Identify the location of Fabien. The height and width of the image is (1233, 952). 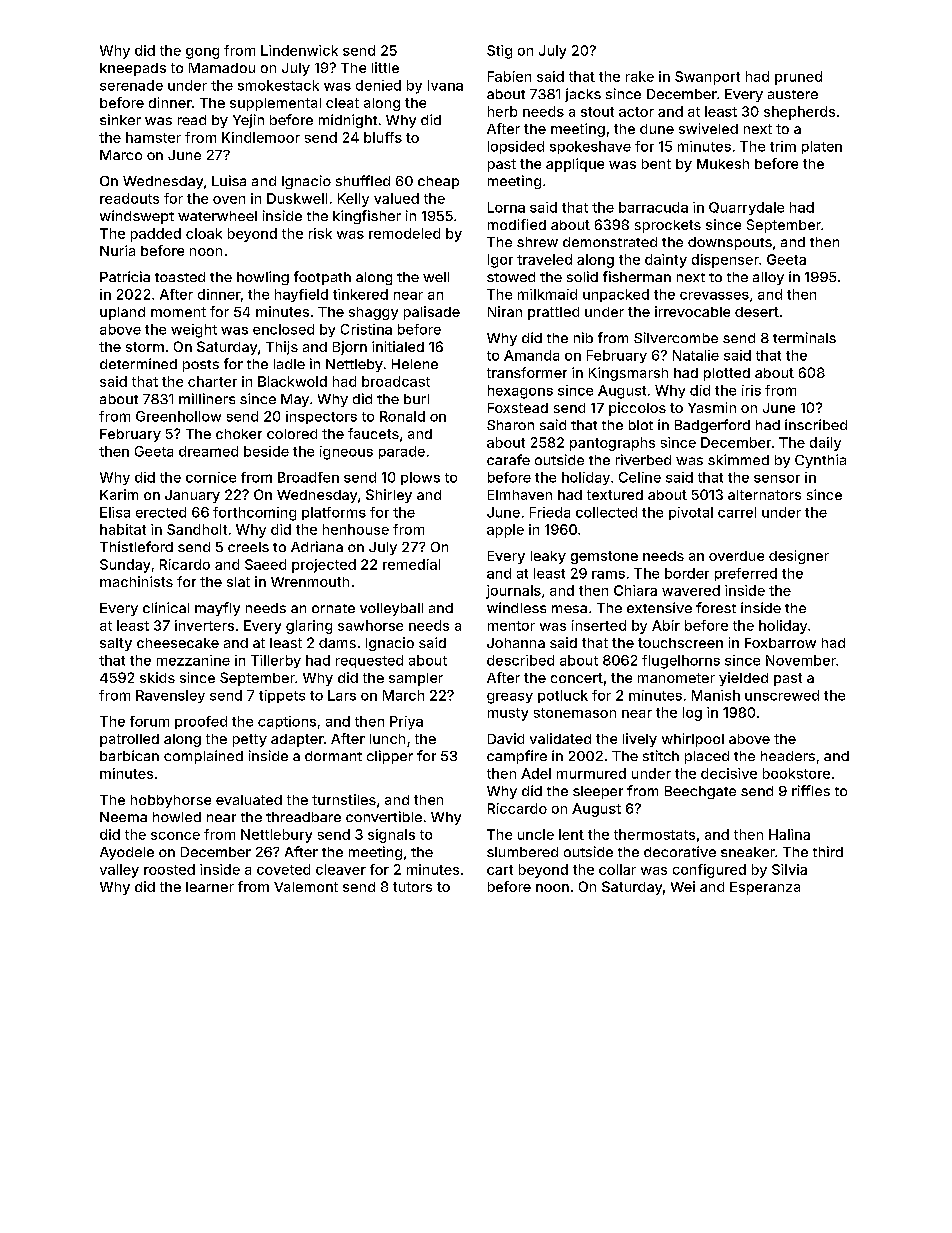
(509, 76).
